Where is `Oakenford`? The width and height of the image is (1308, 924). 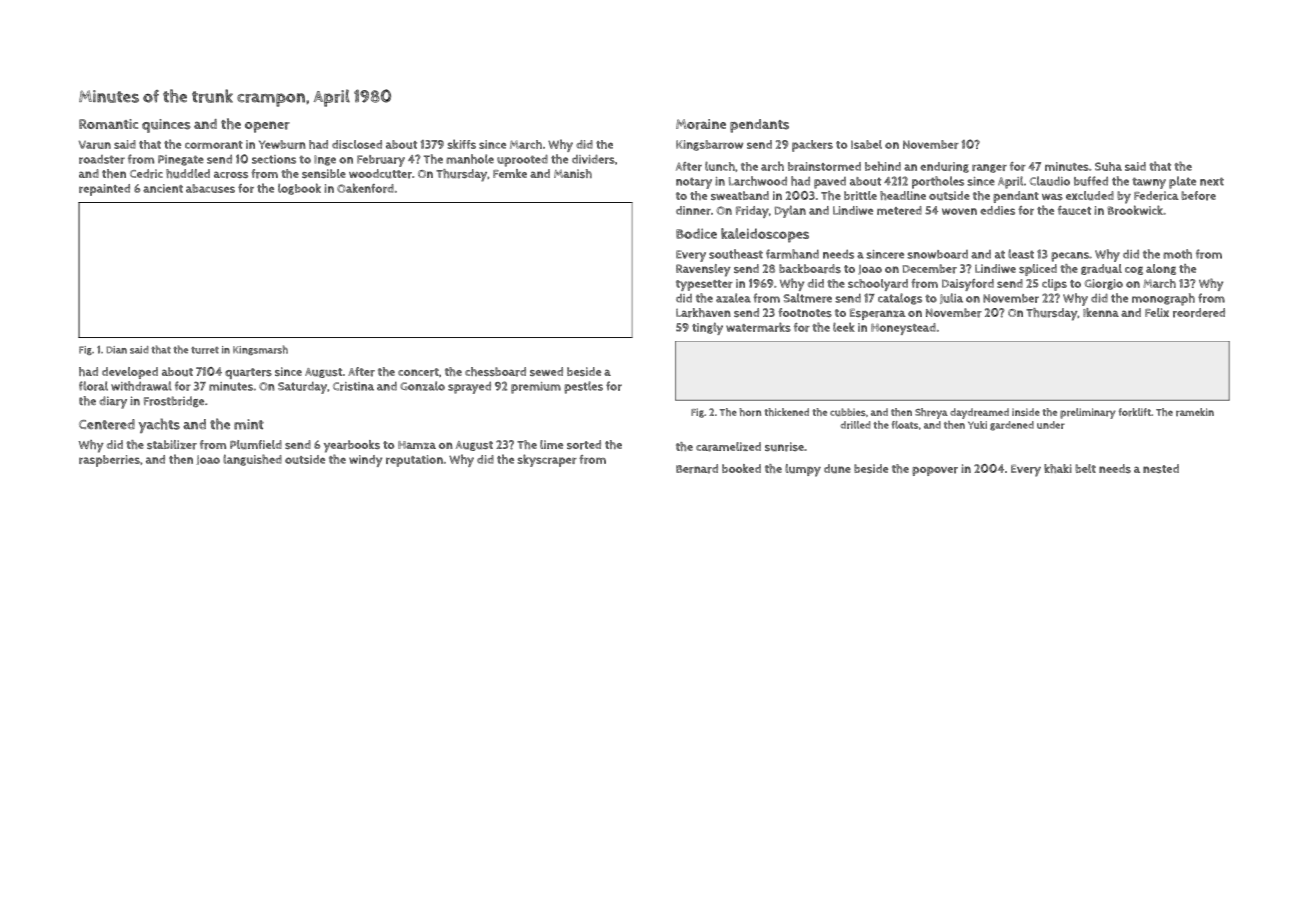
Oakenford is located at coordinates (365, 188).
